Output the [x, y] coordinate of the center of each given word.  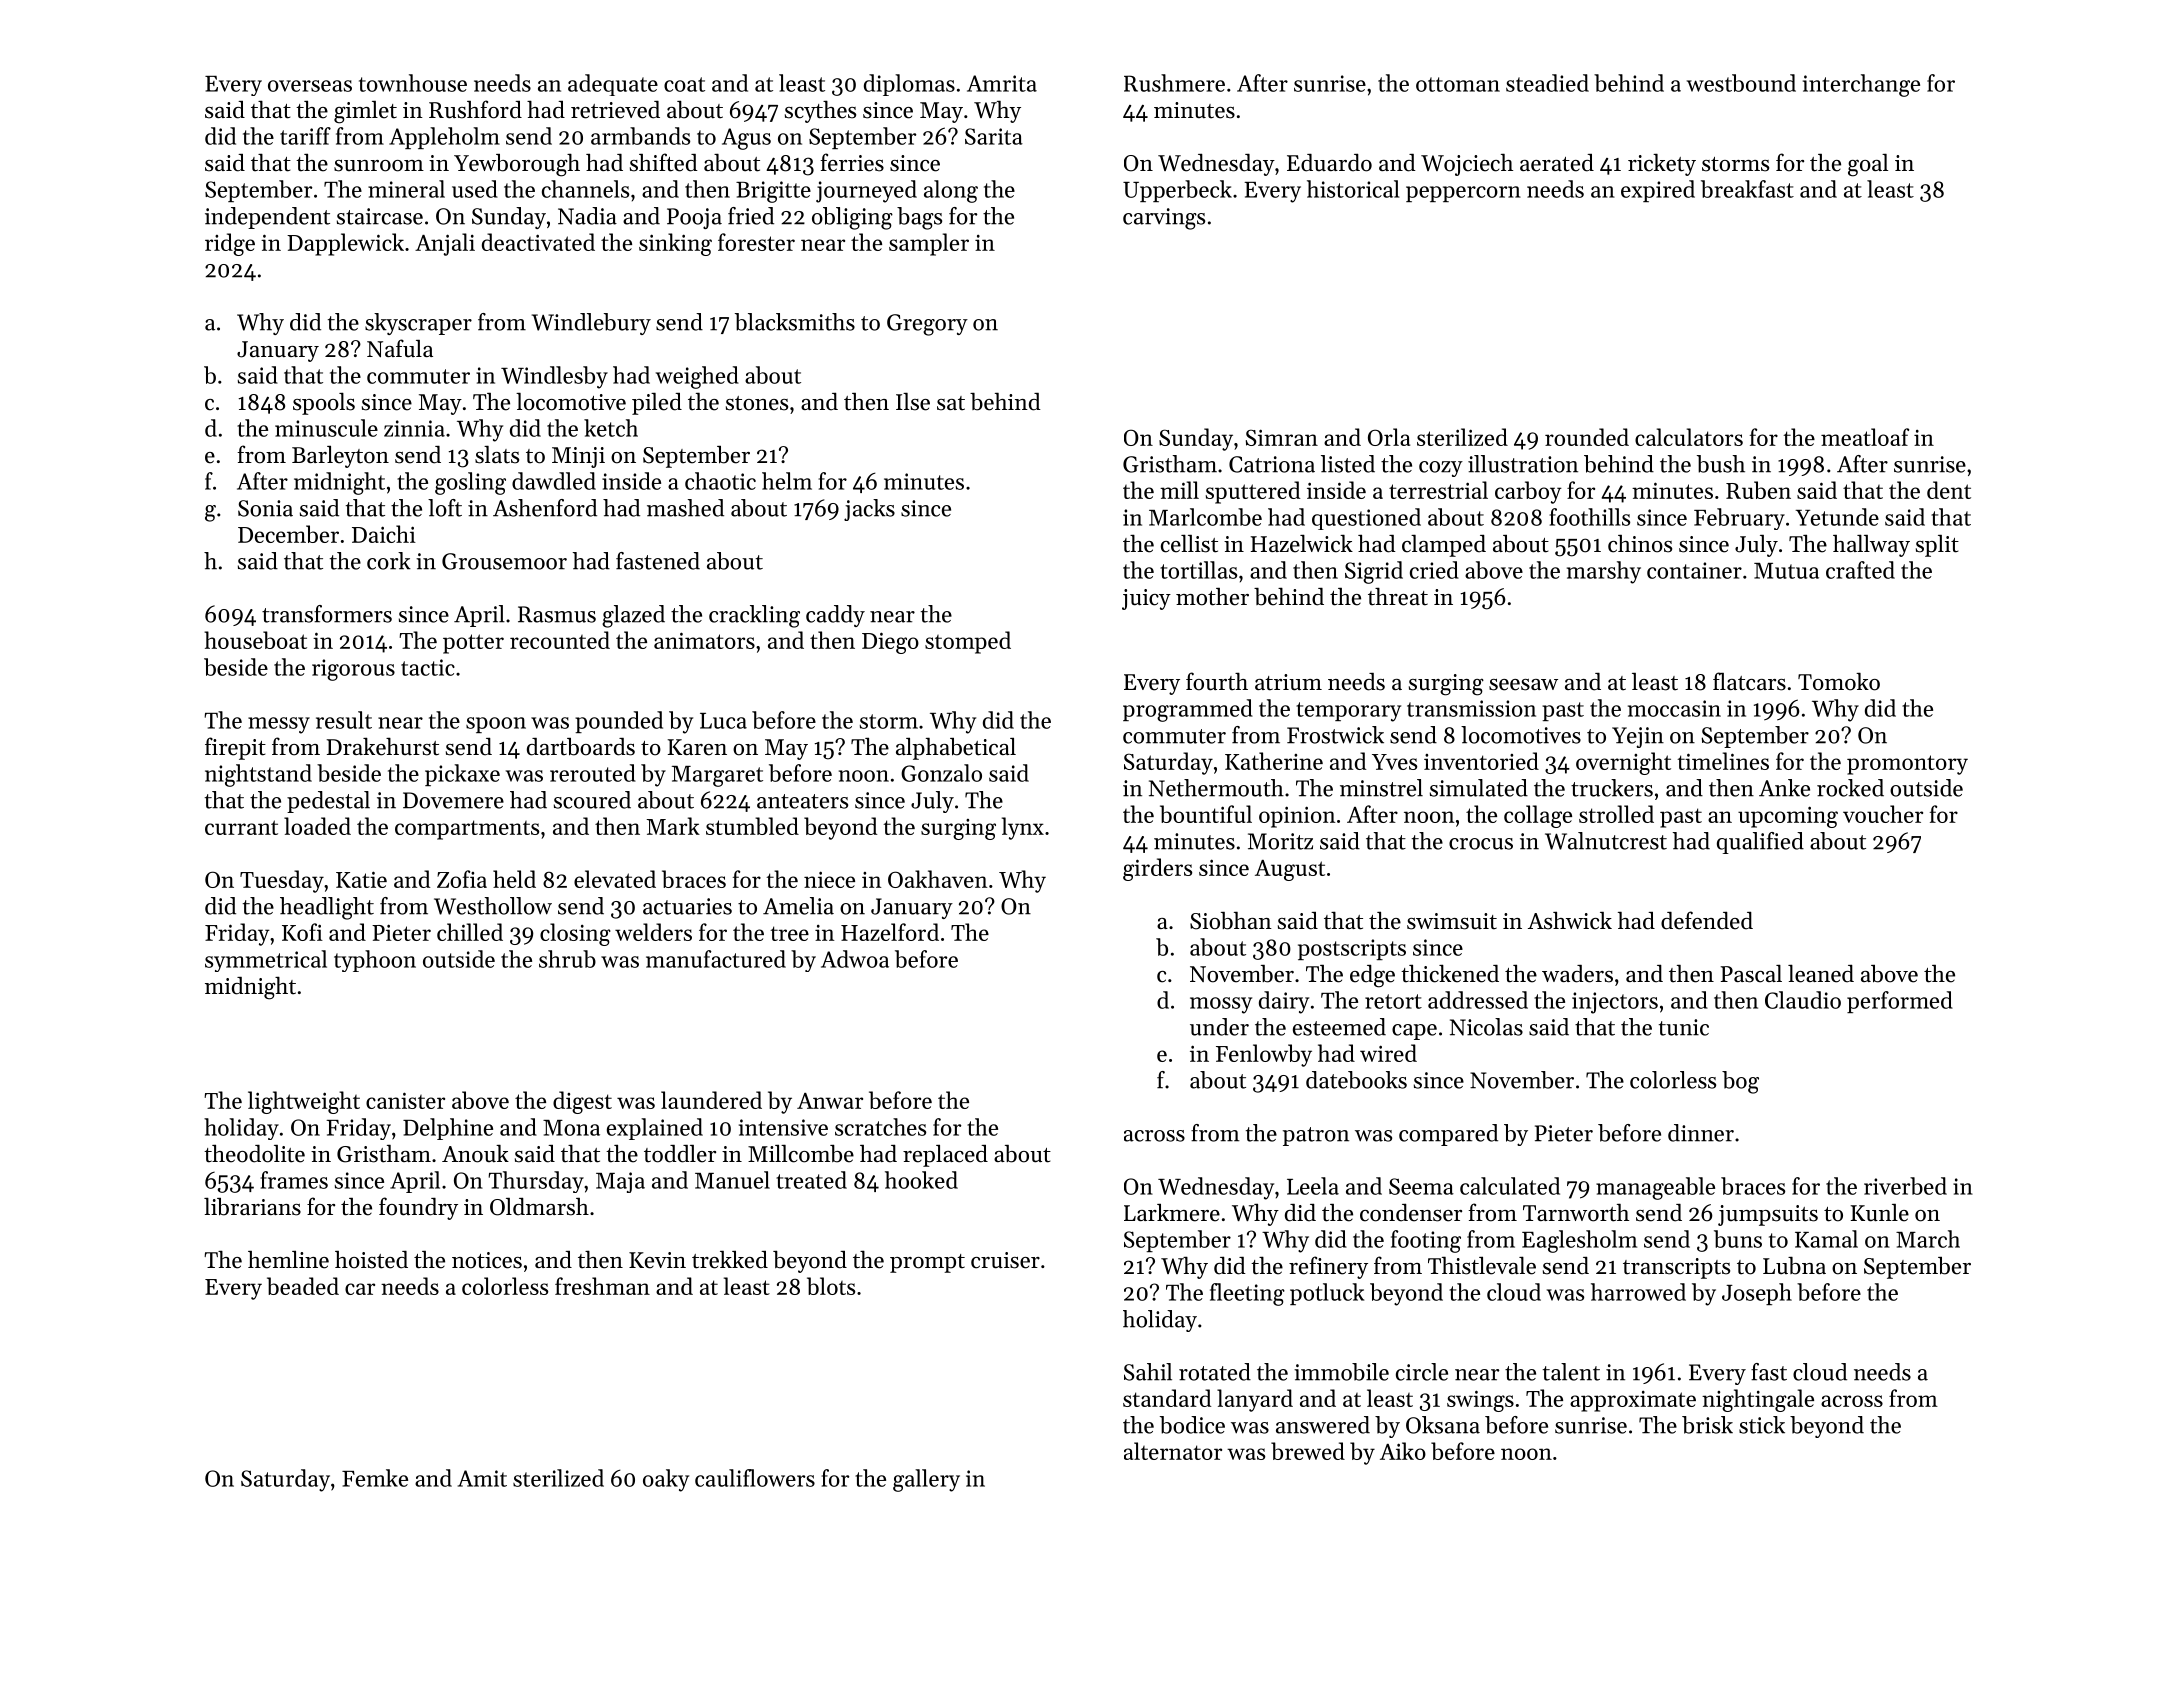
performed [1900, 1002]
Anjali [445, 244]
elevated [615, 879]
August [1290, 870]
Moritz [1280, 841]
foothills [1589, 517]
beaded [303, 1286]
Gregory [927, 325]
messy [279, 725]
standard [1167, 1398]
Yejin [1638, 737]
